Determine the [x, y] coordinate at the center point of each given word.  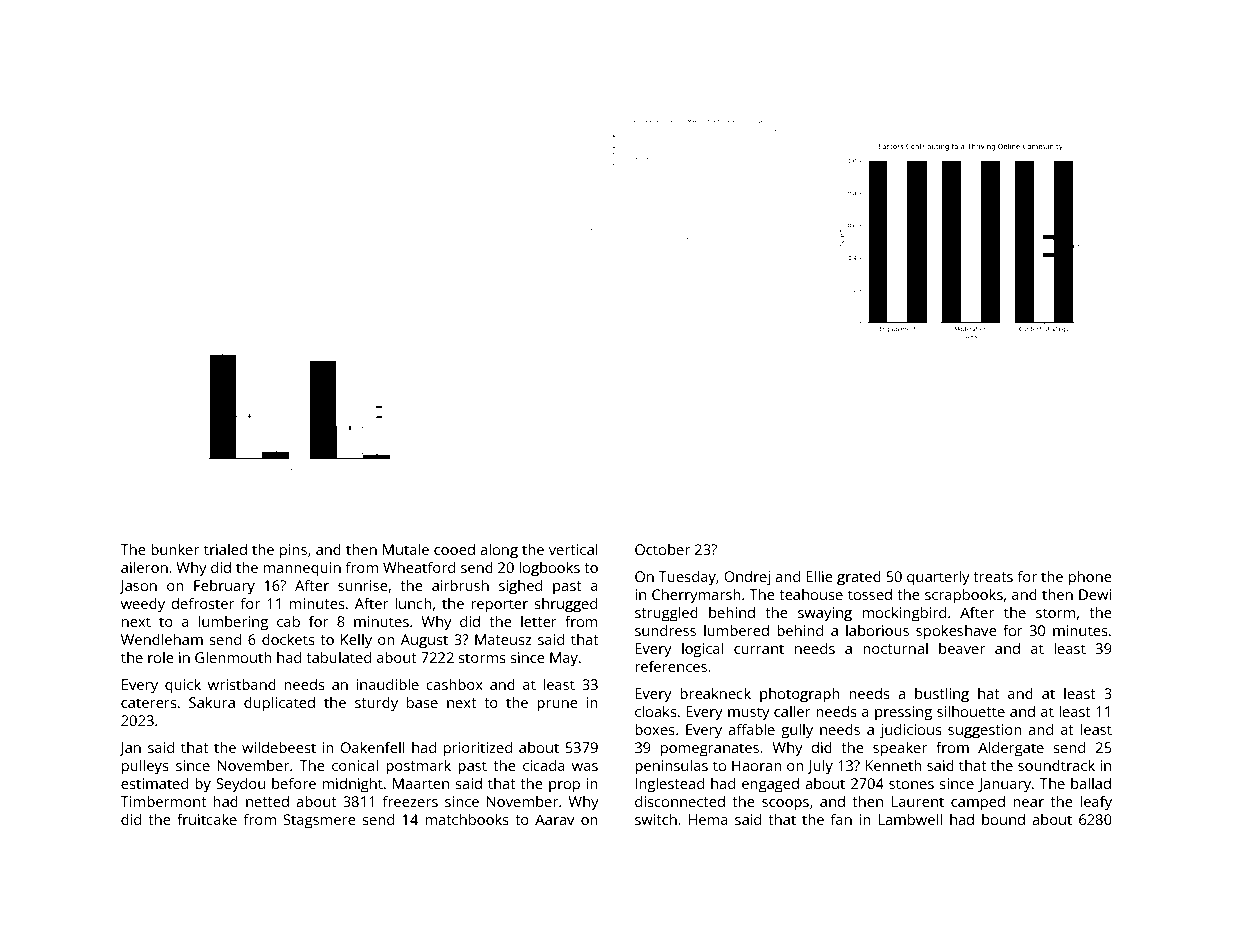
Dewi [1095, 594]
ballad [1091, 783]
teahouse [811, 594]
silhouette [971, 711]
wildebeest [279, 747]
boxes [655, 729]
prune [557, 706]
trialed [225, 549]
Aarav [555, 819]
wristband [242, 684]
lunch [413, 603]
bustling [942, 695]
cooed [454, 549]
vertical [573, 549]
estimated [154, 783]
